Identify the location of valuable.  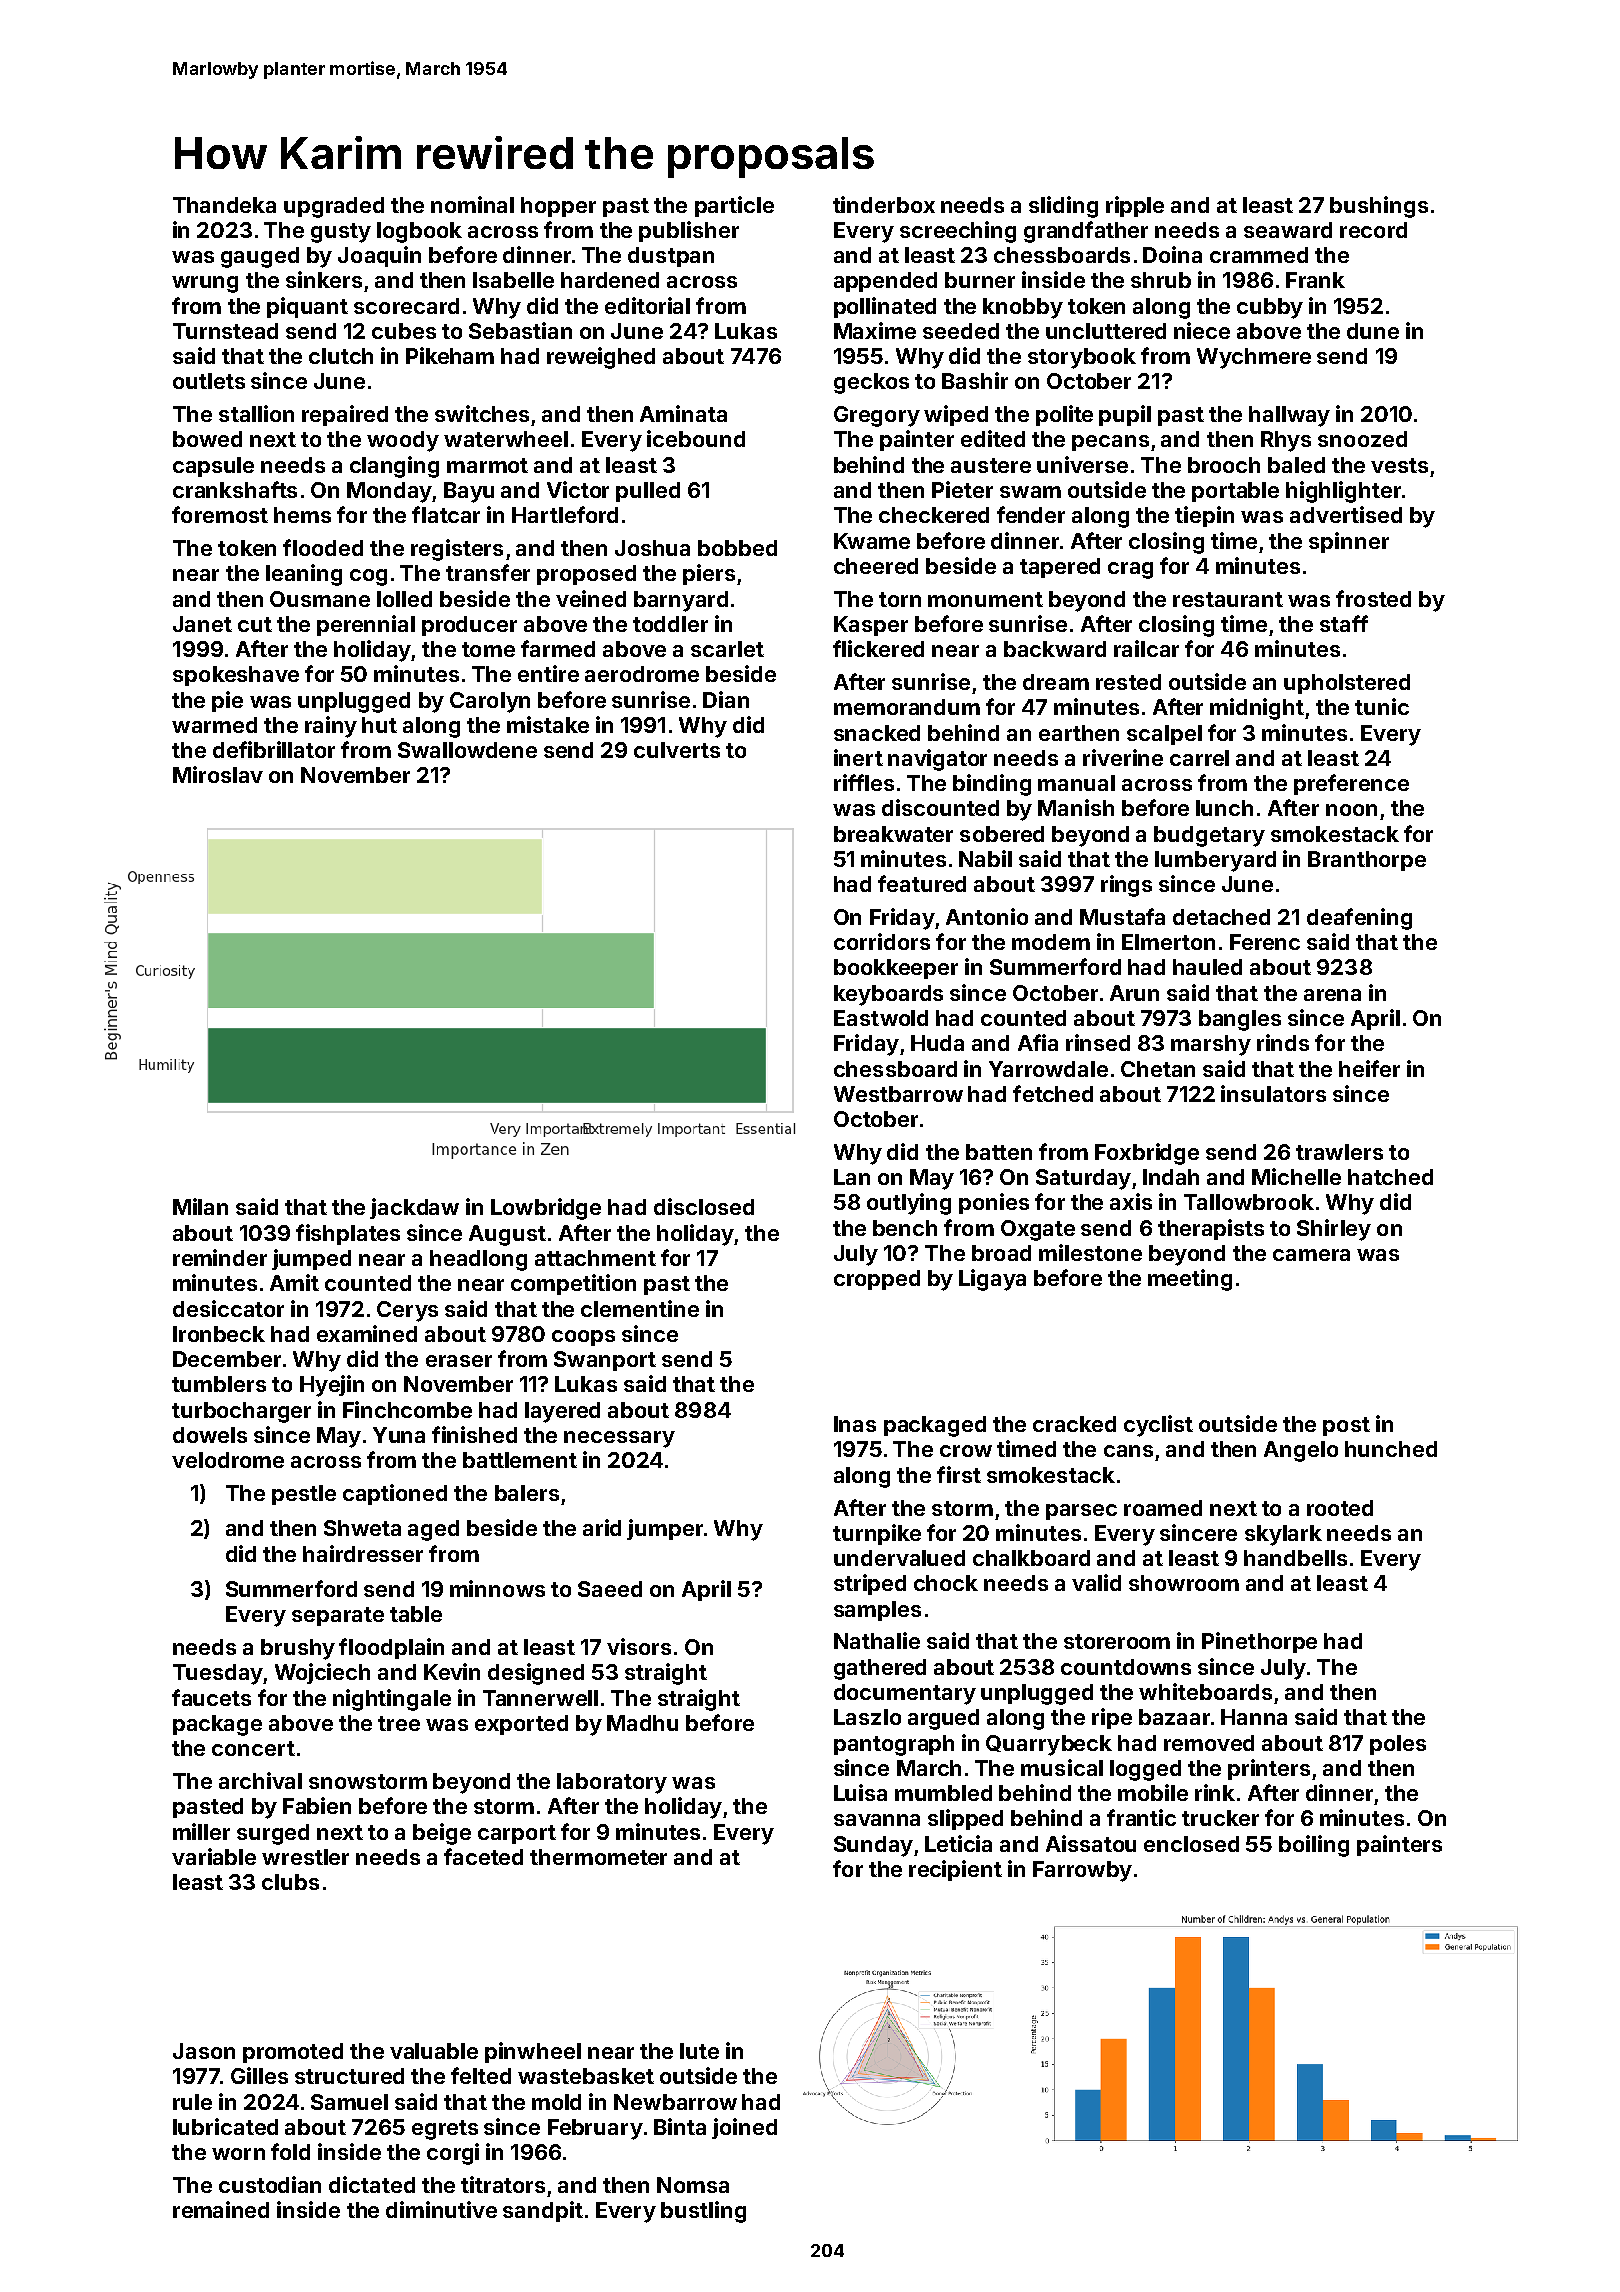
(434, 2051).
